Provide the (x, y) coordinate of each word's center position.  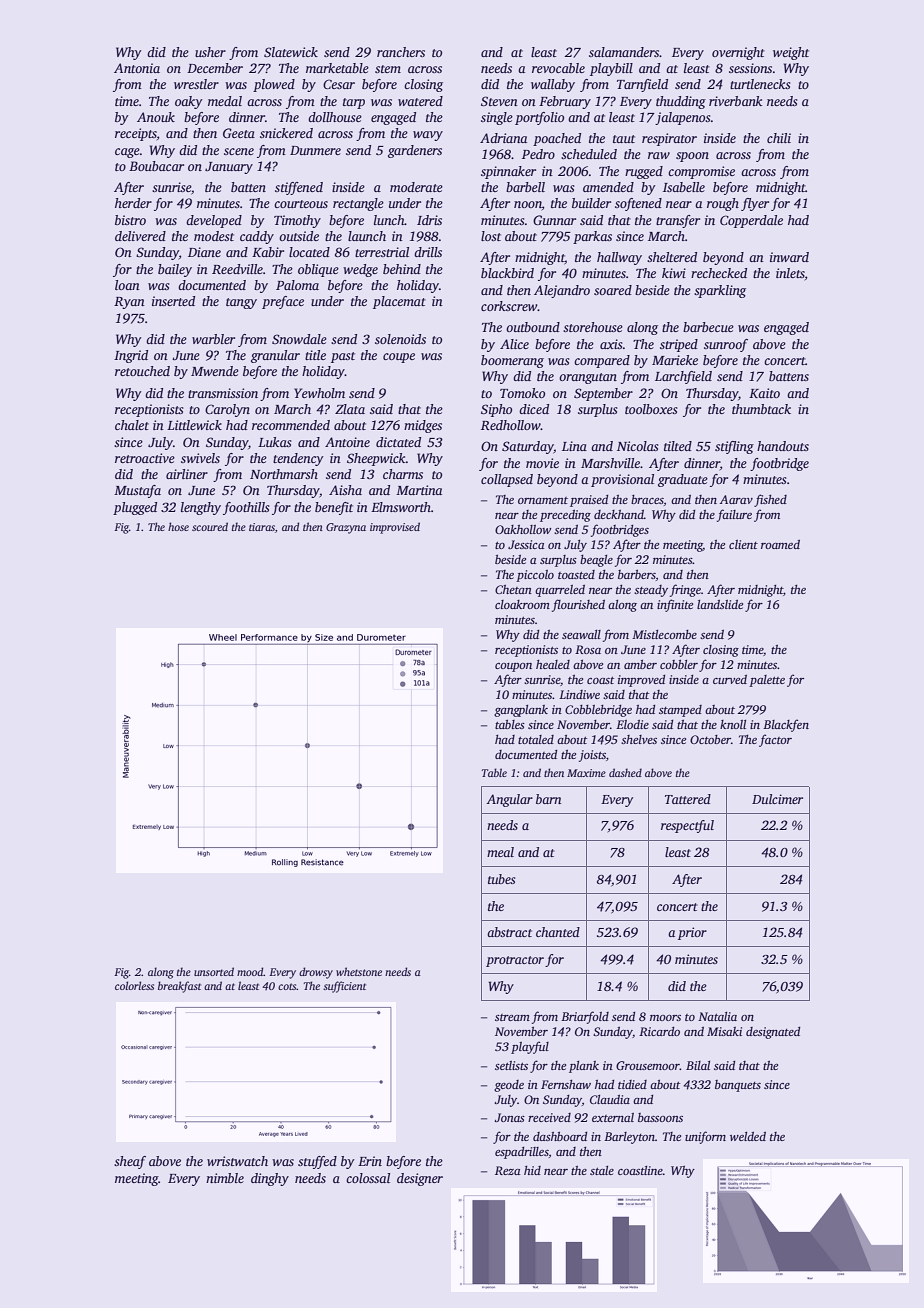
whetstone (359, 971)
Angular (509, 800)
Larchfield (683, 377)
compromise (701, 172)
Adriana (503, 138)
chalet (132, 425)
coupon (513, 667)
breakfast (179, 987)
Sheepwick (376, 459)
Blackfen (786, 725)
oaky (189, 102)
